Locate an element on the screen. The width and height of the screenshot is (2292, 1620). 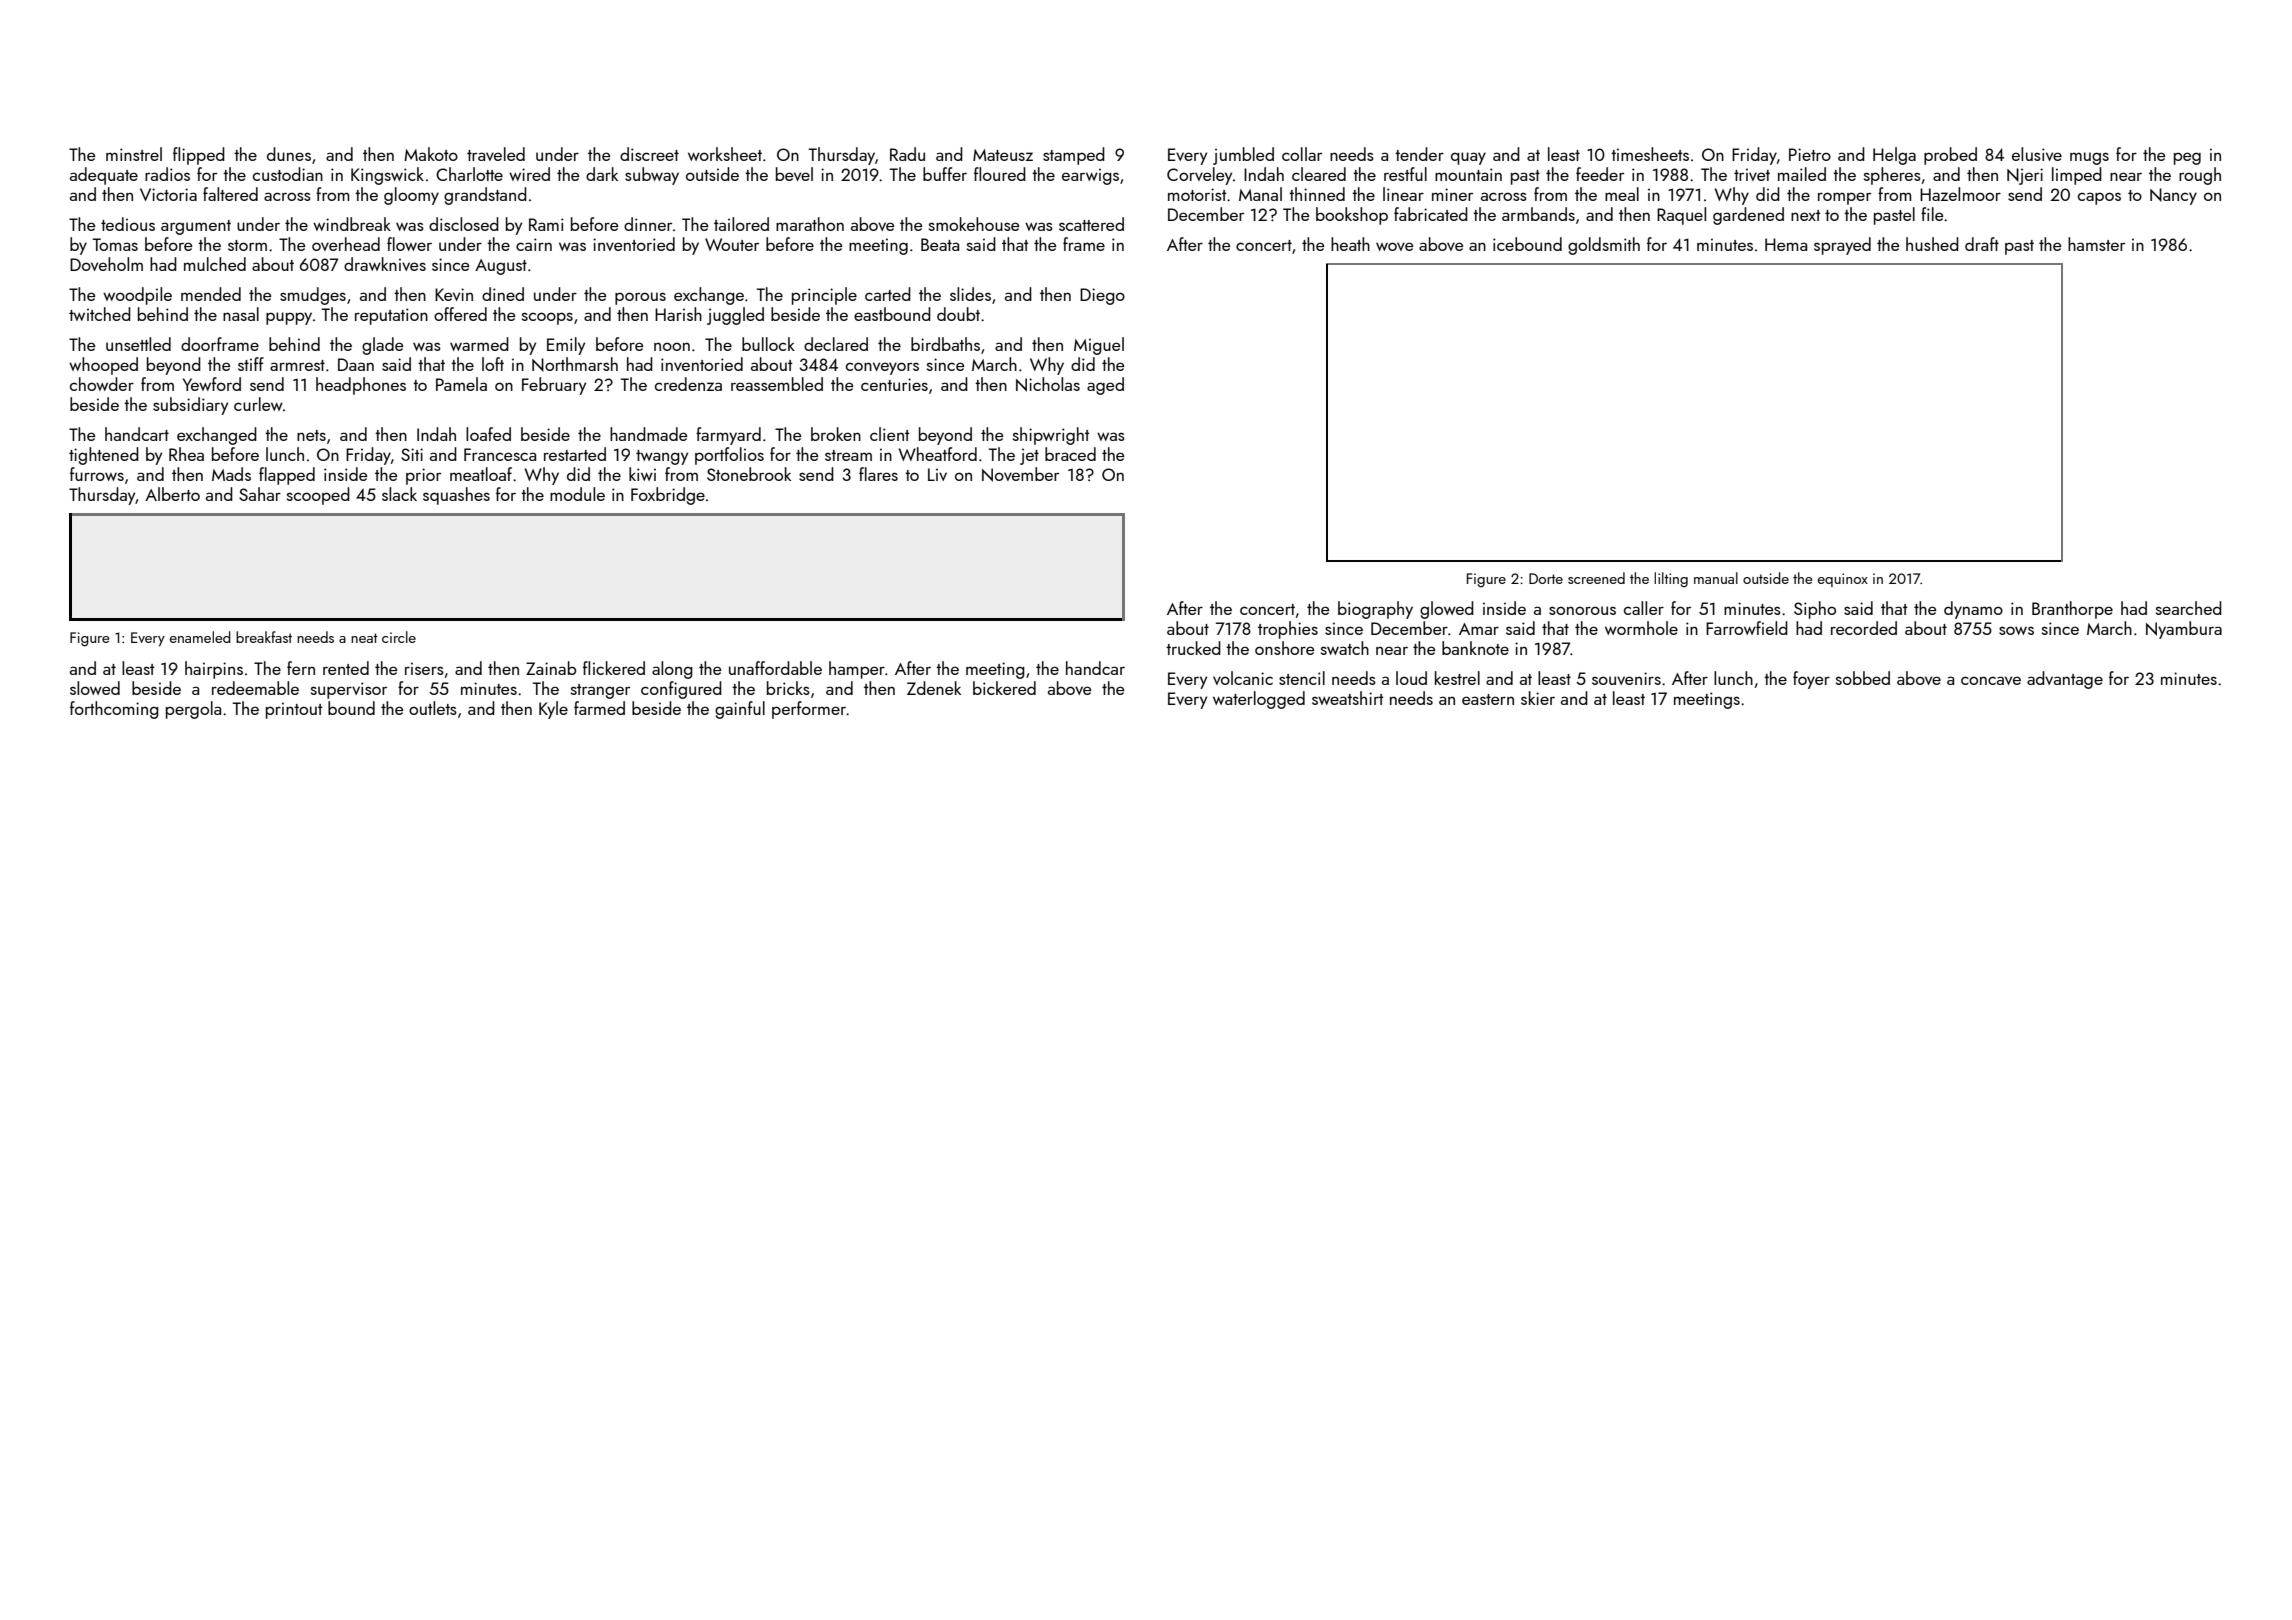
hamster is located at coordinates (2096, 244).
